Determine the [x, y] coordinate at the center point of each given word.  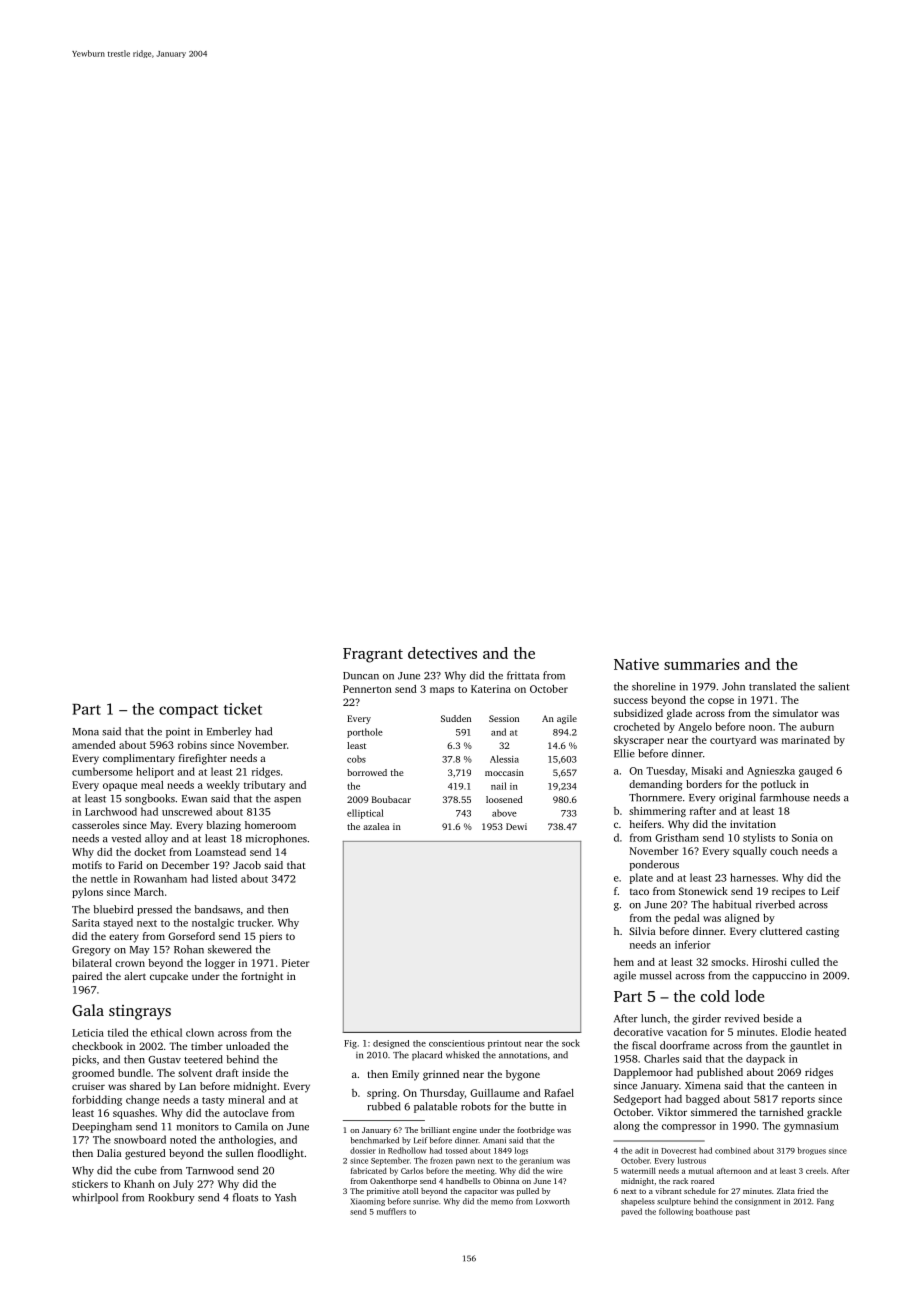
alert [135, 976]
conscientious [457, 1043]
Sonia [805, 838]
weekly [223, 786]
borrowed [367, 772]
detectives [442, 653]
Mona [85, 732]
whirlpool [95, 1198]
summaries [702, 664]
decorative [638, 1032]
